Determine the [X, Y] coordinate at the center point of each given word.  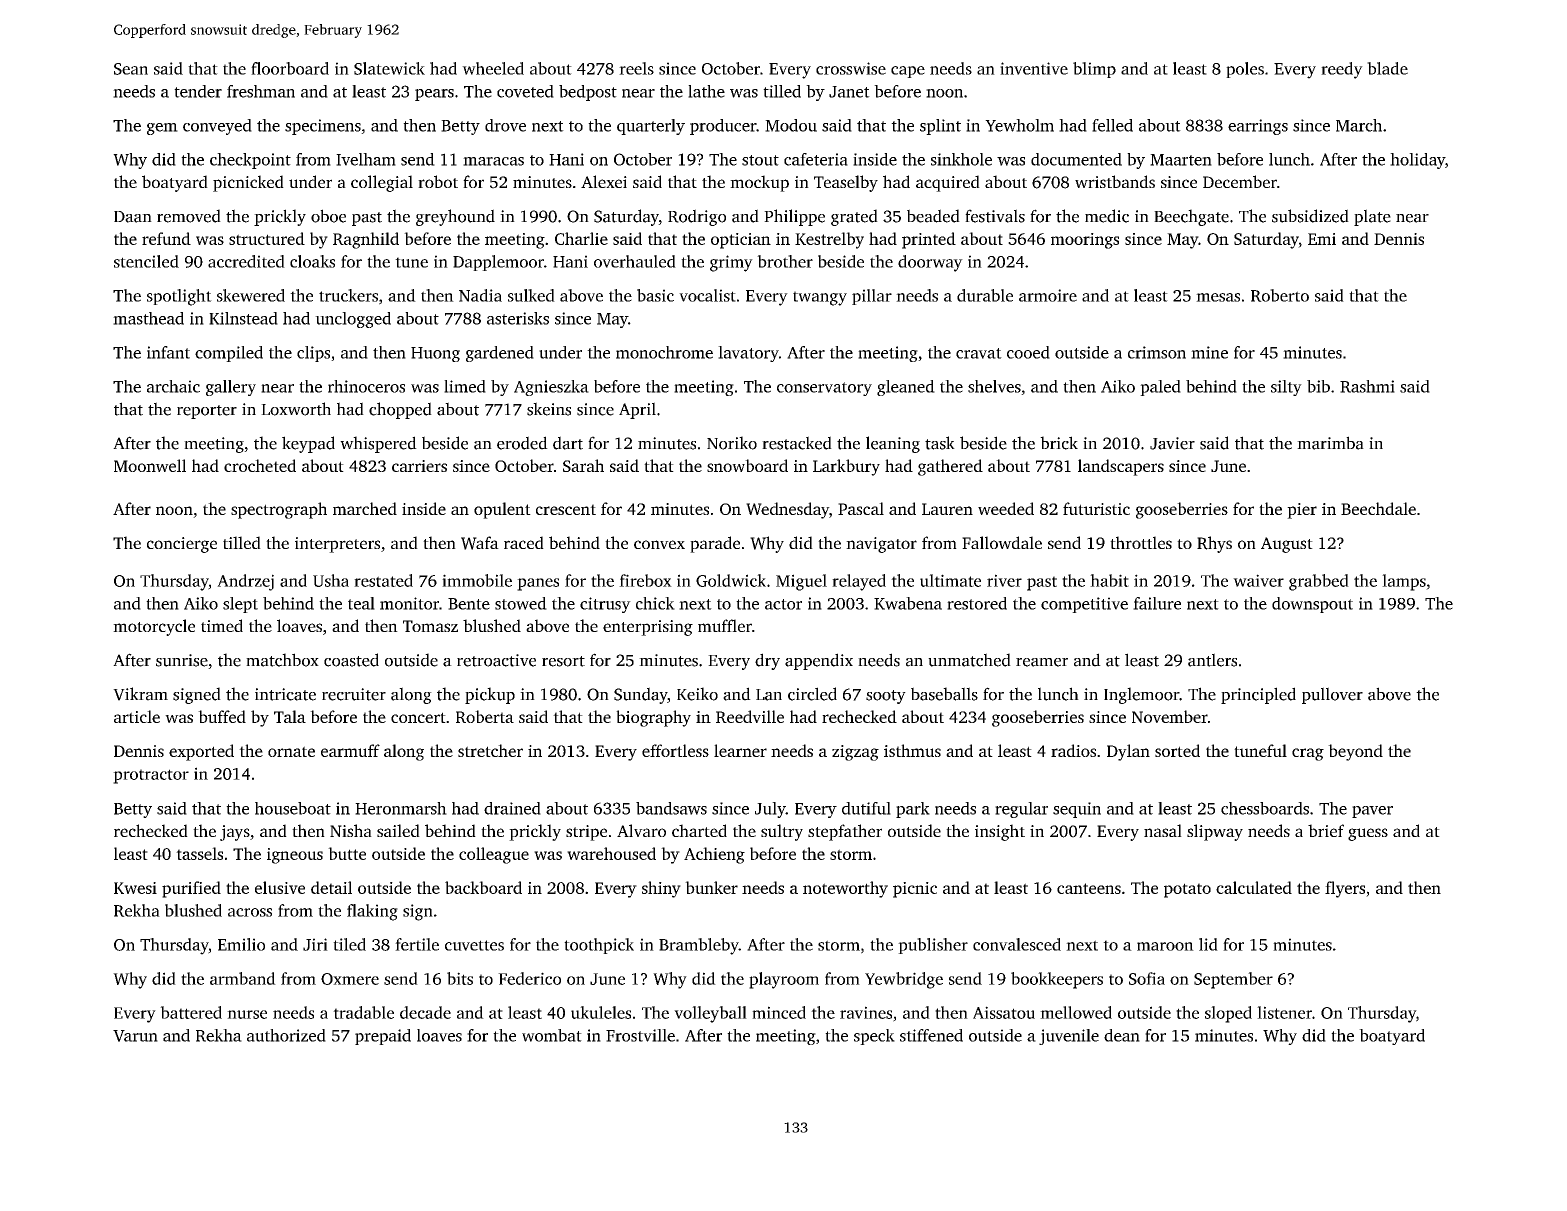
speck [874, 1037]
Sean [131, 69]
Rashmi [1367, 386]
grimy [731, 263]
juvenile [1069, 1037]
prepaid [383, 1037]
